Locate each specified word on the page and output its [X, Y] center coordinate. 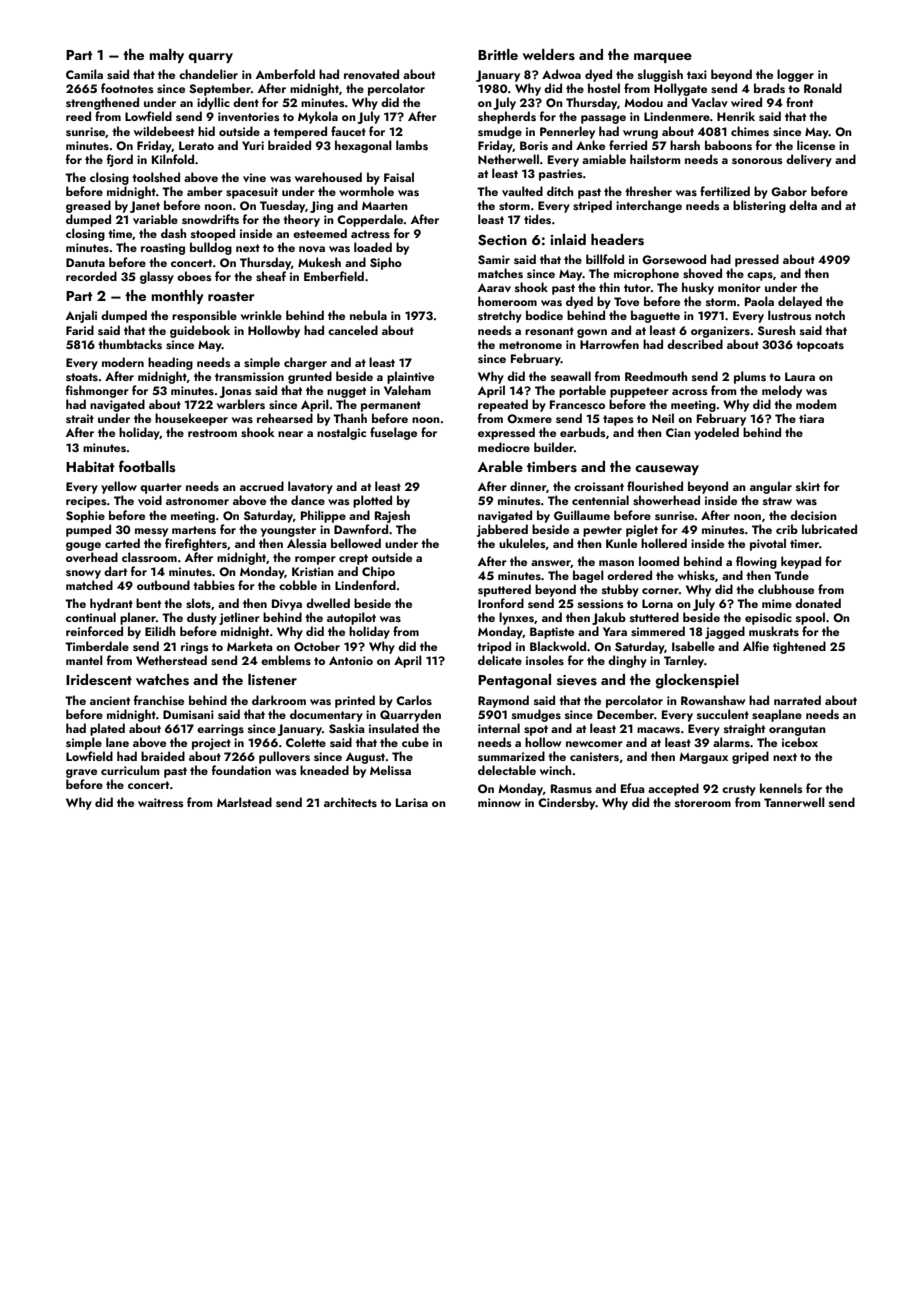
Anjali [81, 316]
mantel [84, 660]
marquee [663, 58]
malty [166, 56]
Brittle [498, 54]
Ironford [501, 603]
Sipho [386, 263]
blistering [759, 206]
